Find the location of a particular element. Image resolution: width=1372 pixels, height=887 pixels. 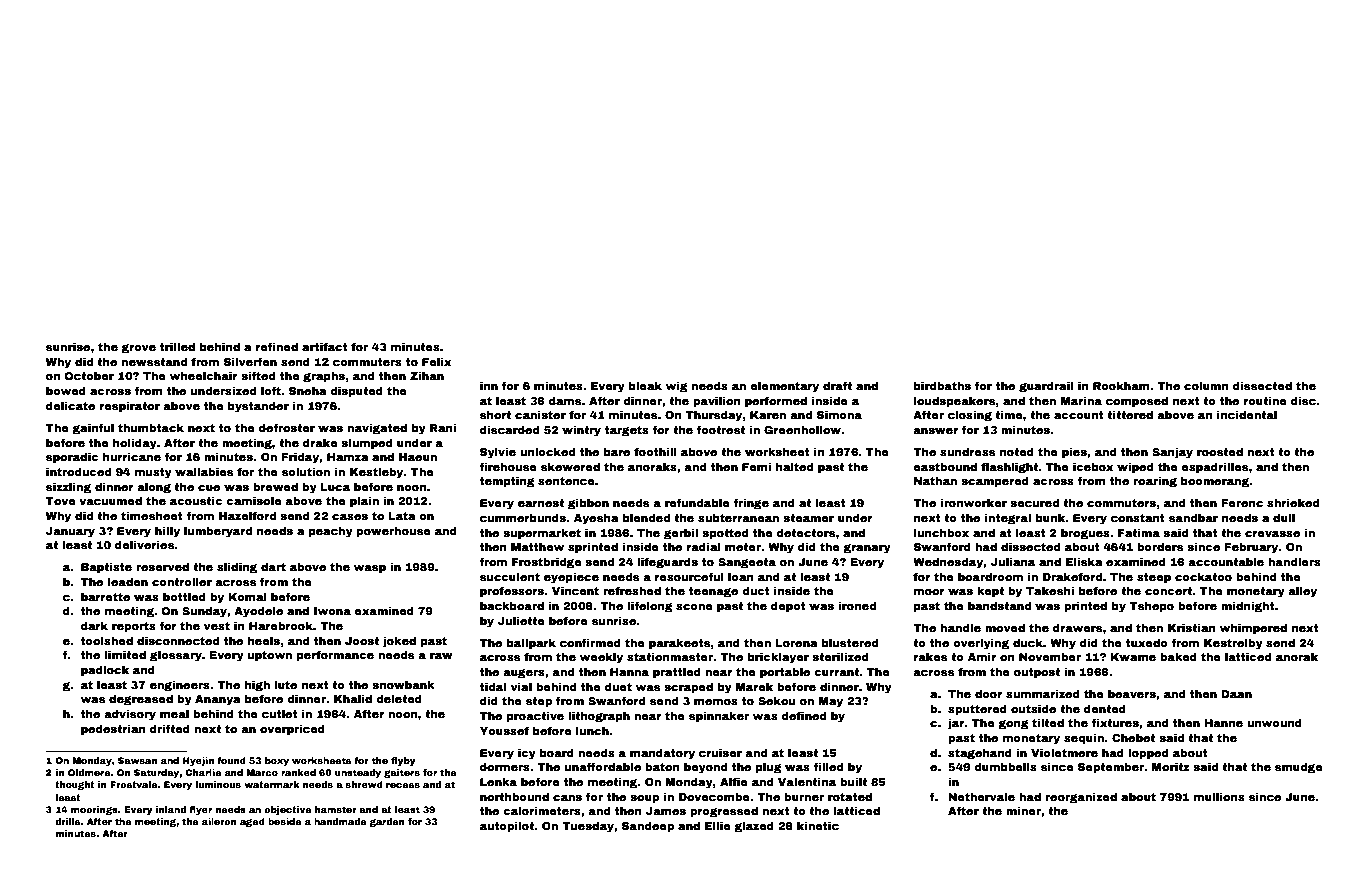

wasp is located at coordinates (370, 569).
